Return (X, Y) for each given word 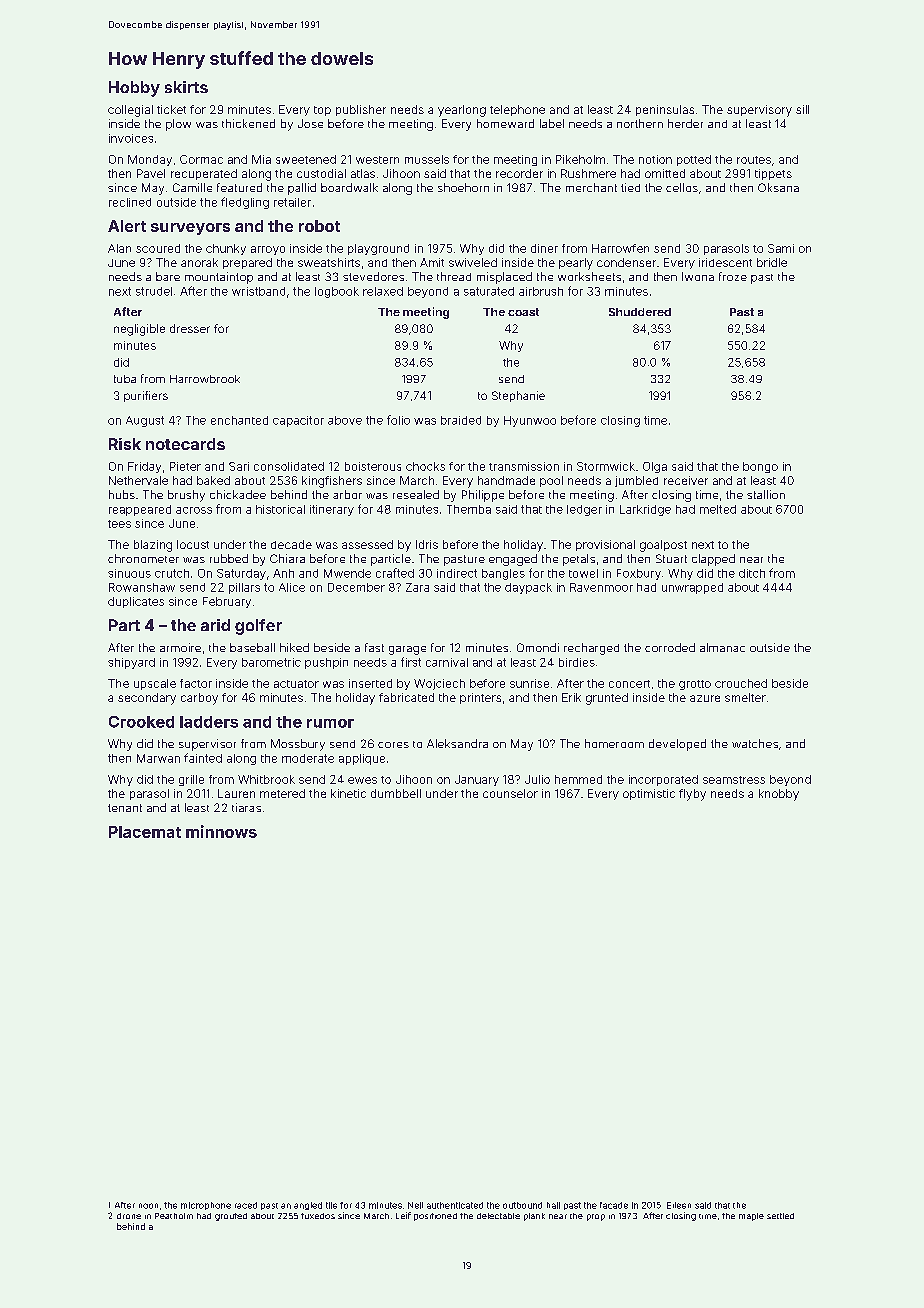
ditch (752, 573)
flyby (692, 795)
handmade (506, 480)
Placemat (145, 832)
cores (393, 745)
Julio (537, 779)
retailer (292, 202)
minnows (221, 831)
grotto (695, 685)
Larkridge (645, 510)
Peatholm (174, 1216)
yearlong (462, 111)
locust (193, 544)
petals (579, 560)
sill (802, 109)
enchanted (239, 420)
